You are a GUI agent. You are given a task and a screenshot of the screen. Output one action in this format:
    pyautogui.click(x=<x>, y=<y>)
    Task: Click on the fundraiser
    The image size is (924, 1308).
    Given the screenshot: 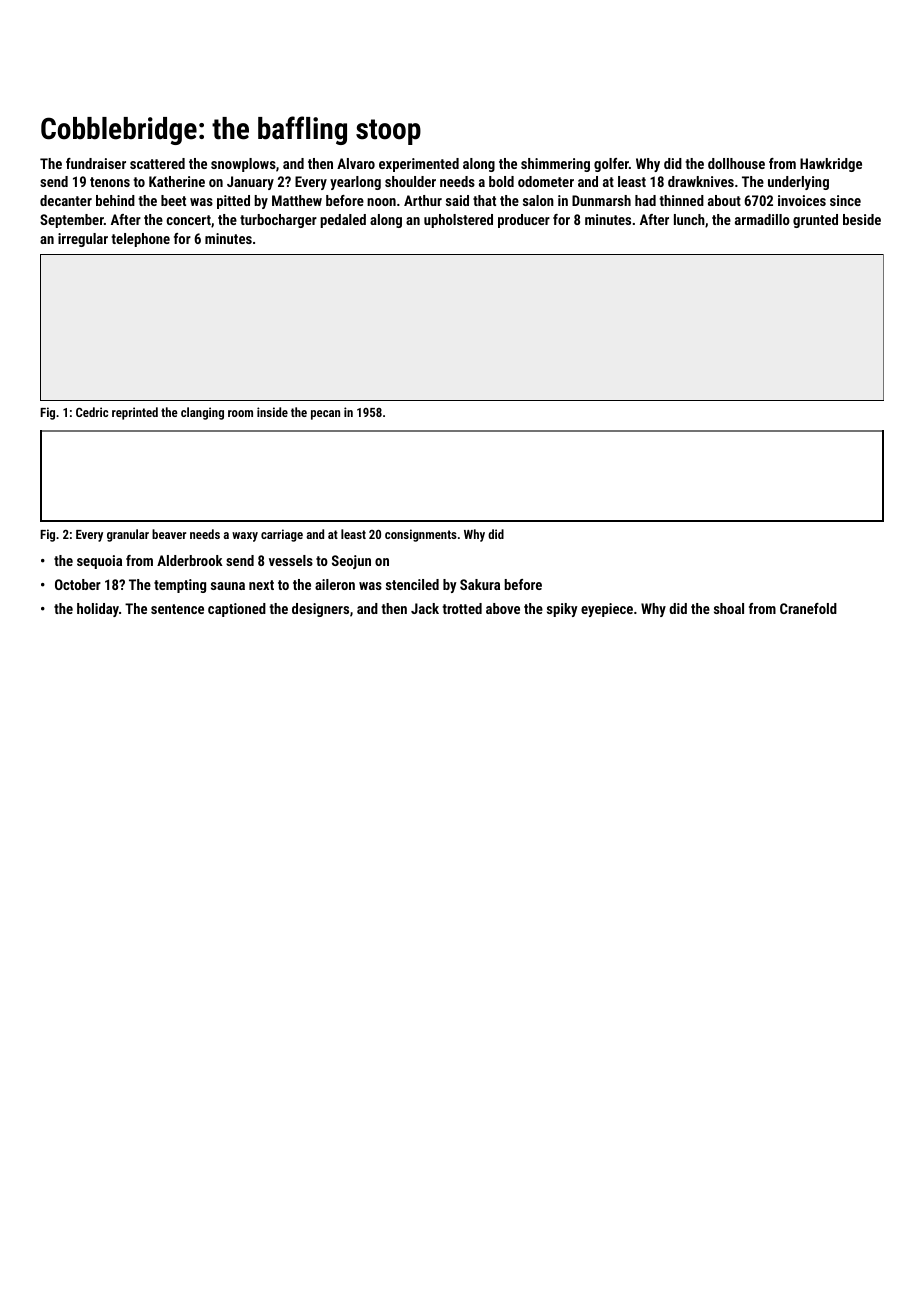 What is the action you would take?
    pyautogui.click(x=96, y=163)
